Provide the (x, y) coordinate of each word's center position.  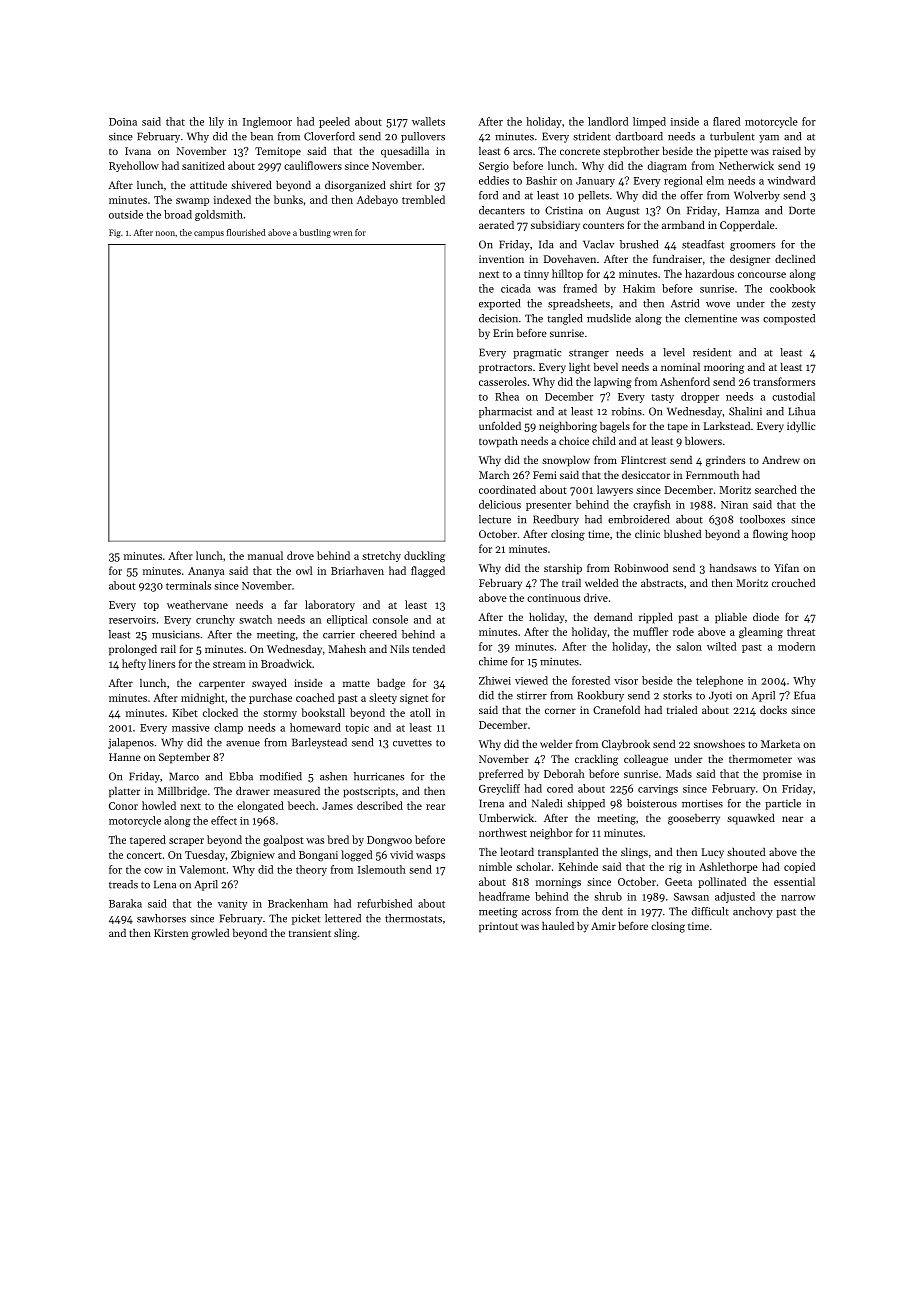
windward (791, 180)
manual (265, 555)
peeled (334, 122)
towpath (498, 442)
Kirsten (171, 933)
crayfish (652, 505)
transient (310, 933)
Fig (115, 233)
